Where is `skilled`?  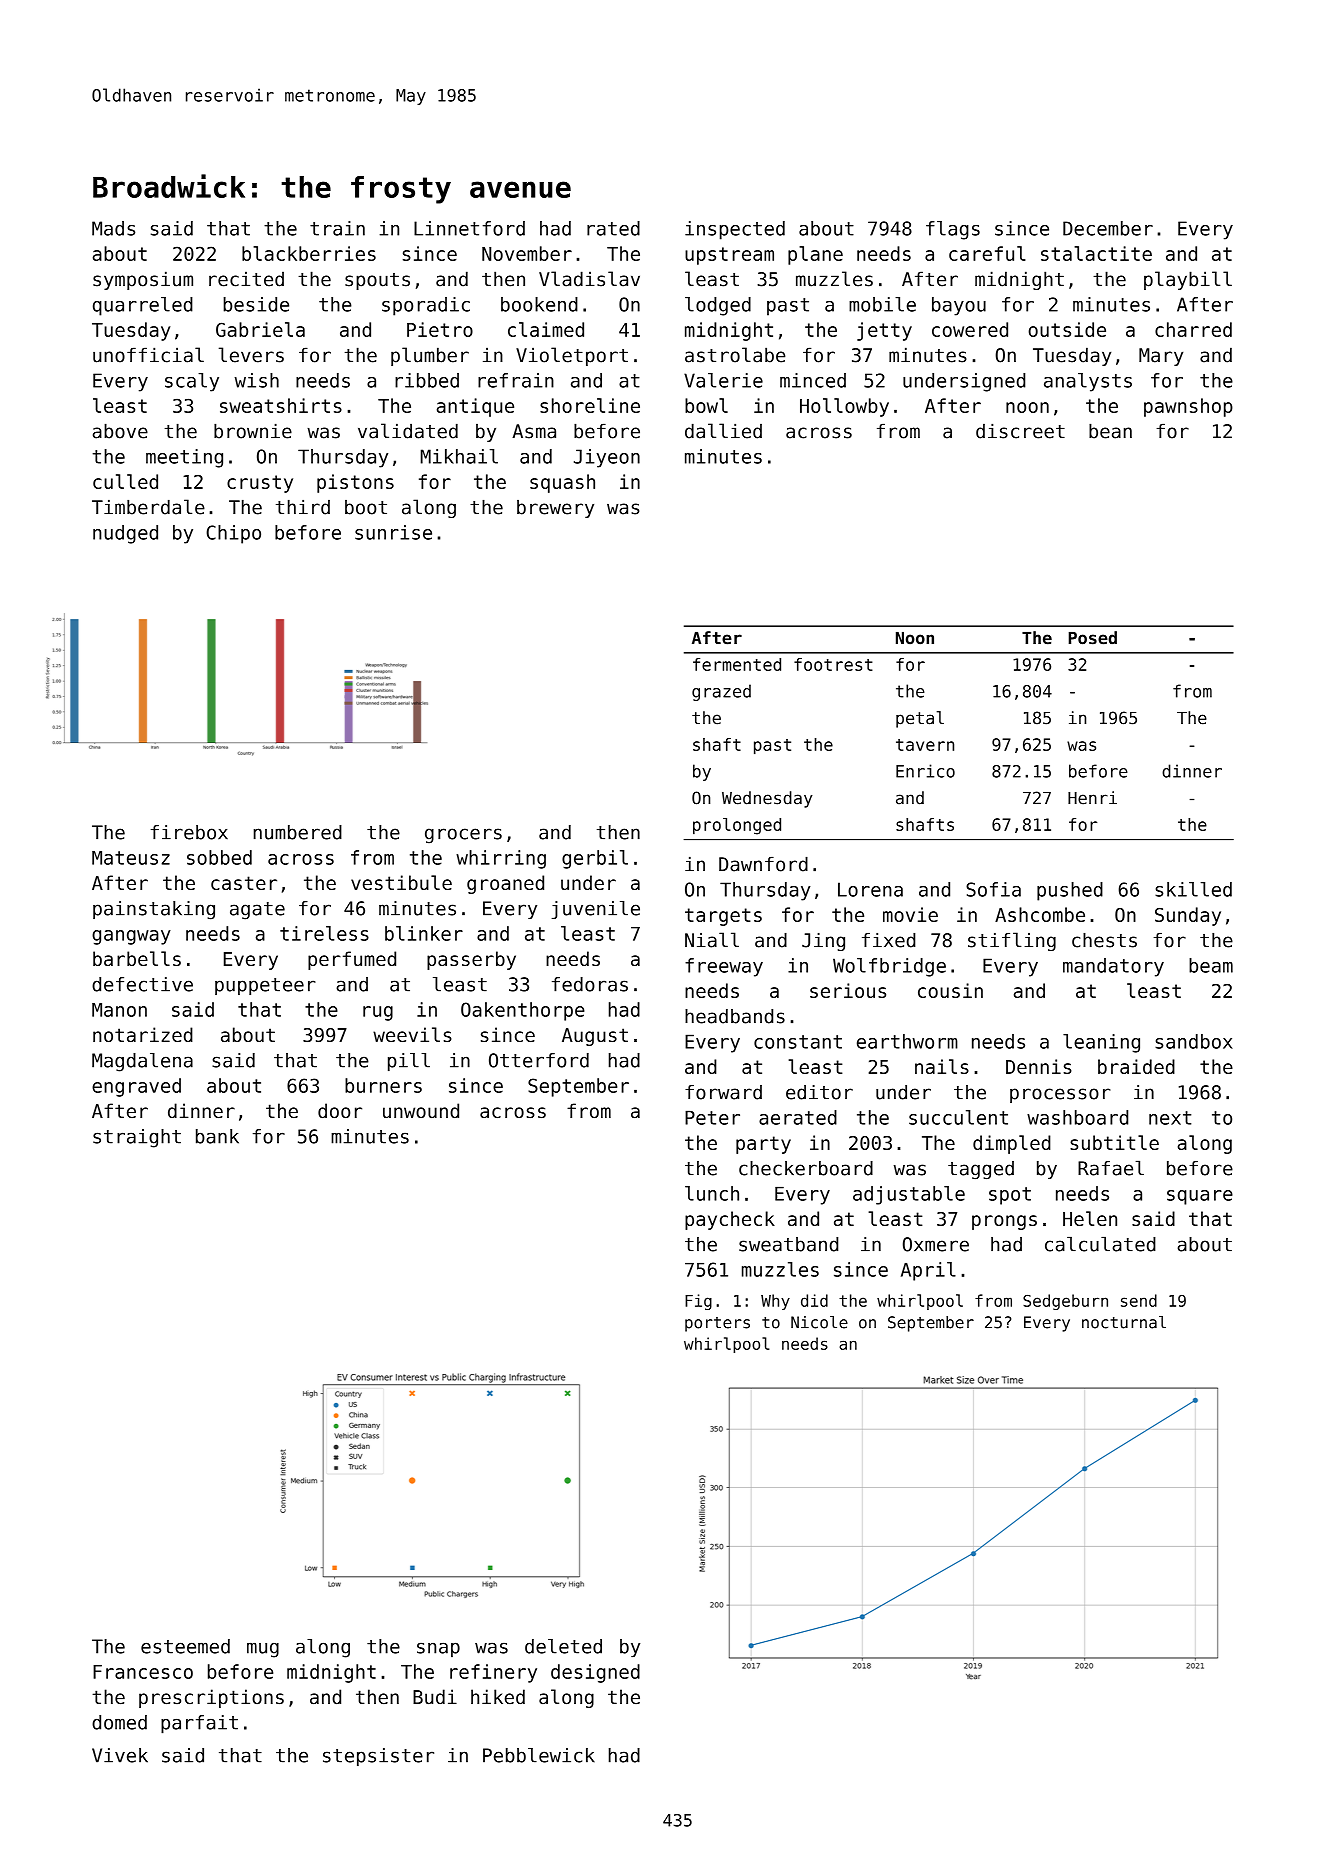 skilled is located at coordinates (1193, 889).
